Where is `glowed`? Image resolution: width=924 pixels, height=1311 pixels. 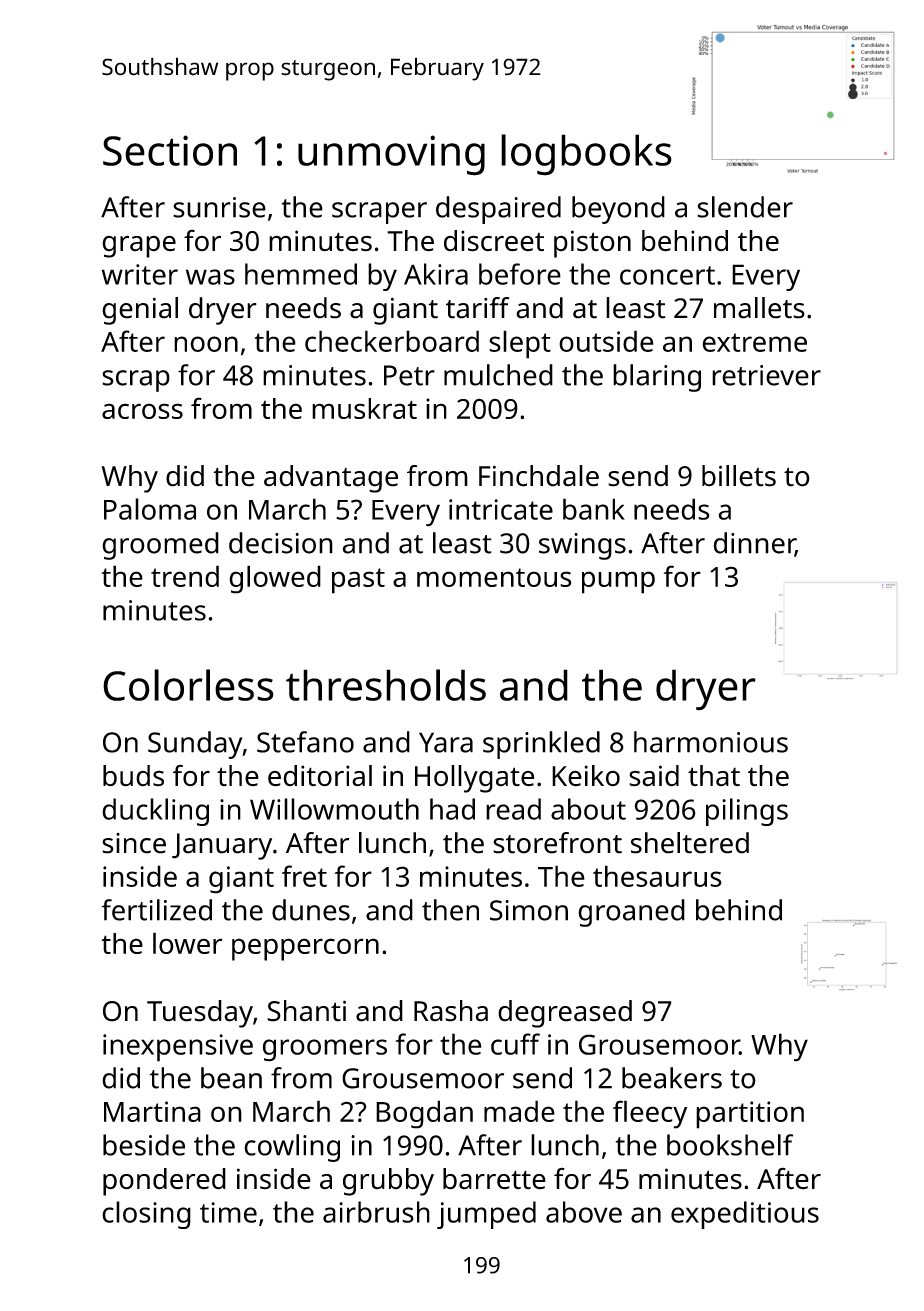 glowed is located at coordinates (275, 579).
